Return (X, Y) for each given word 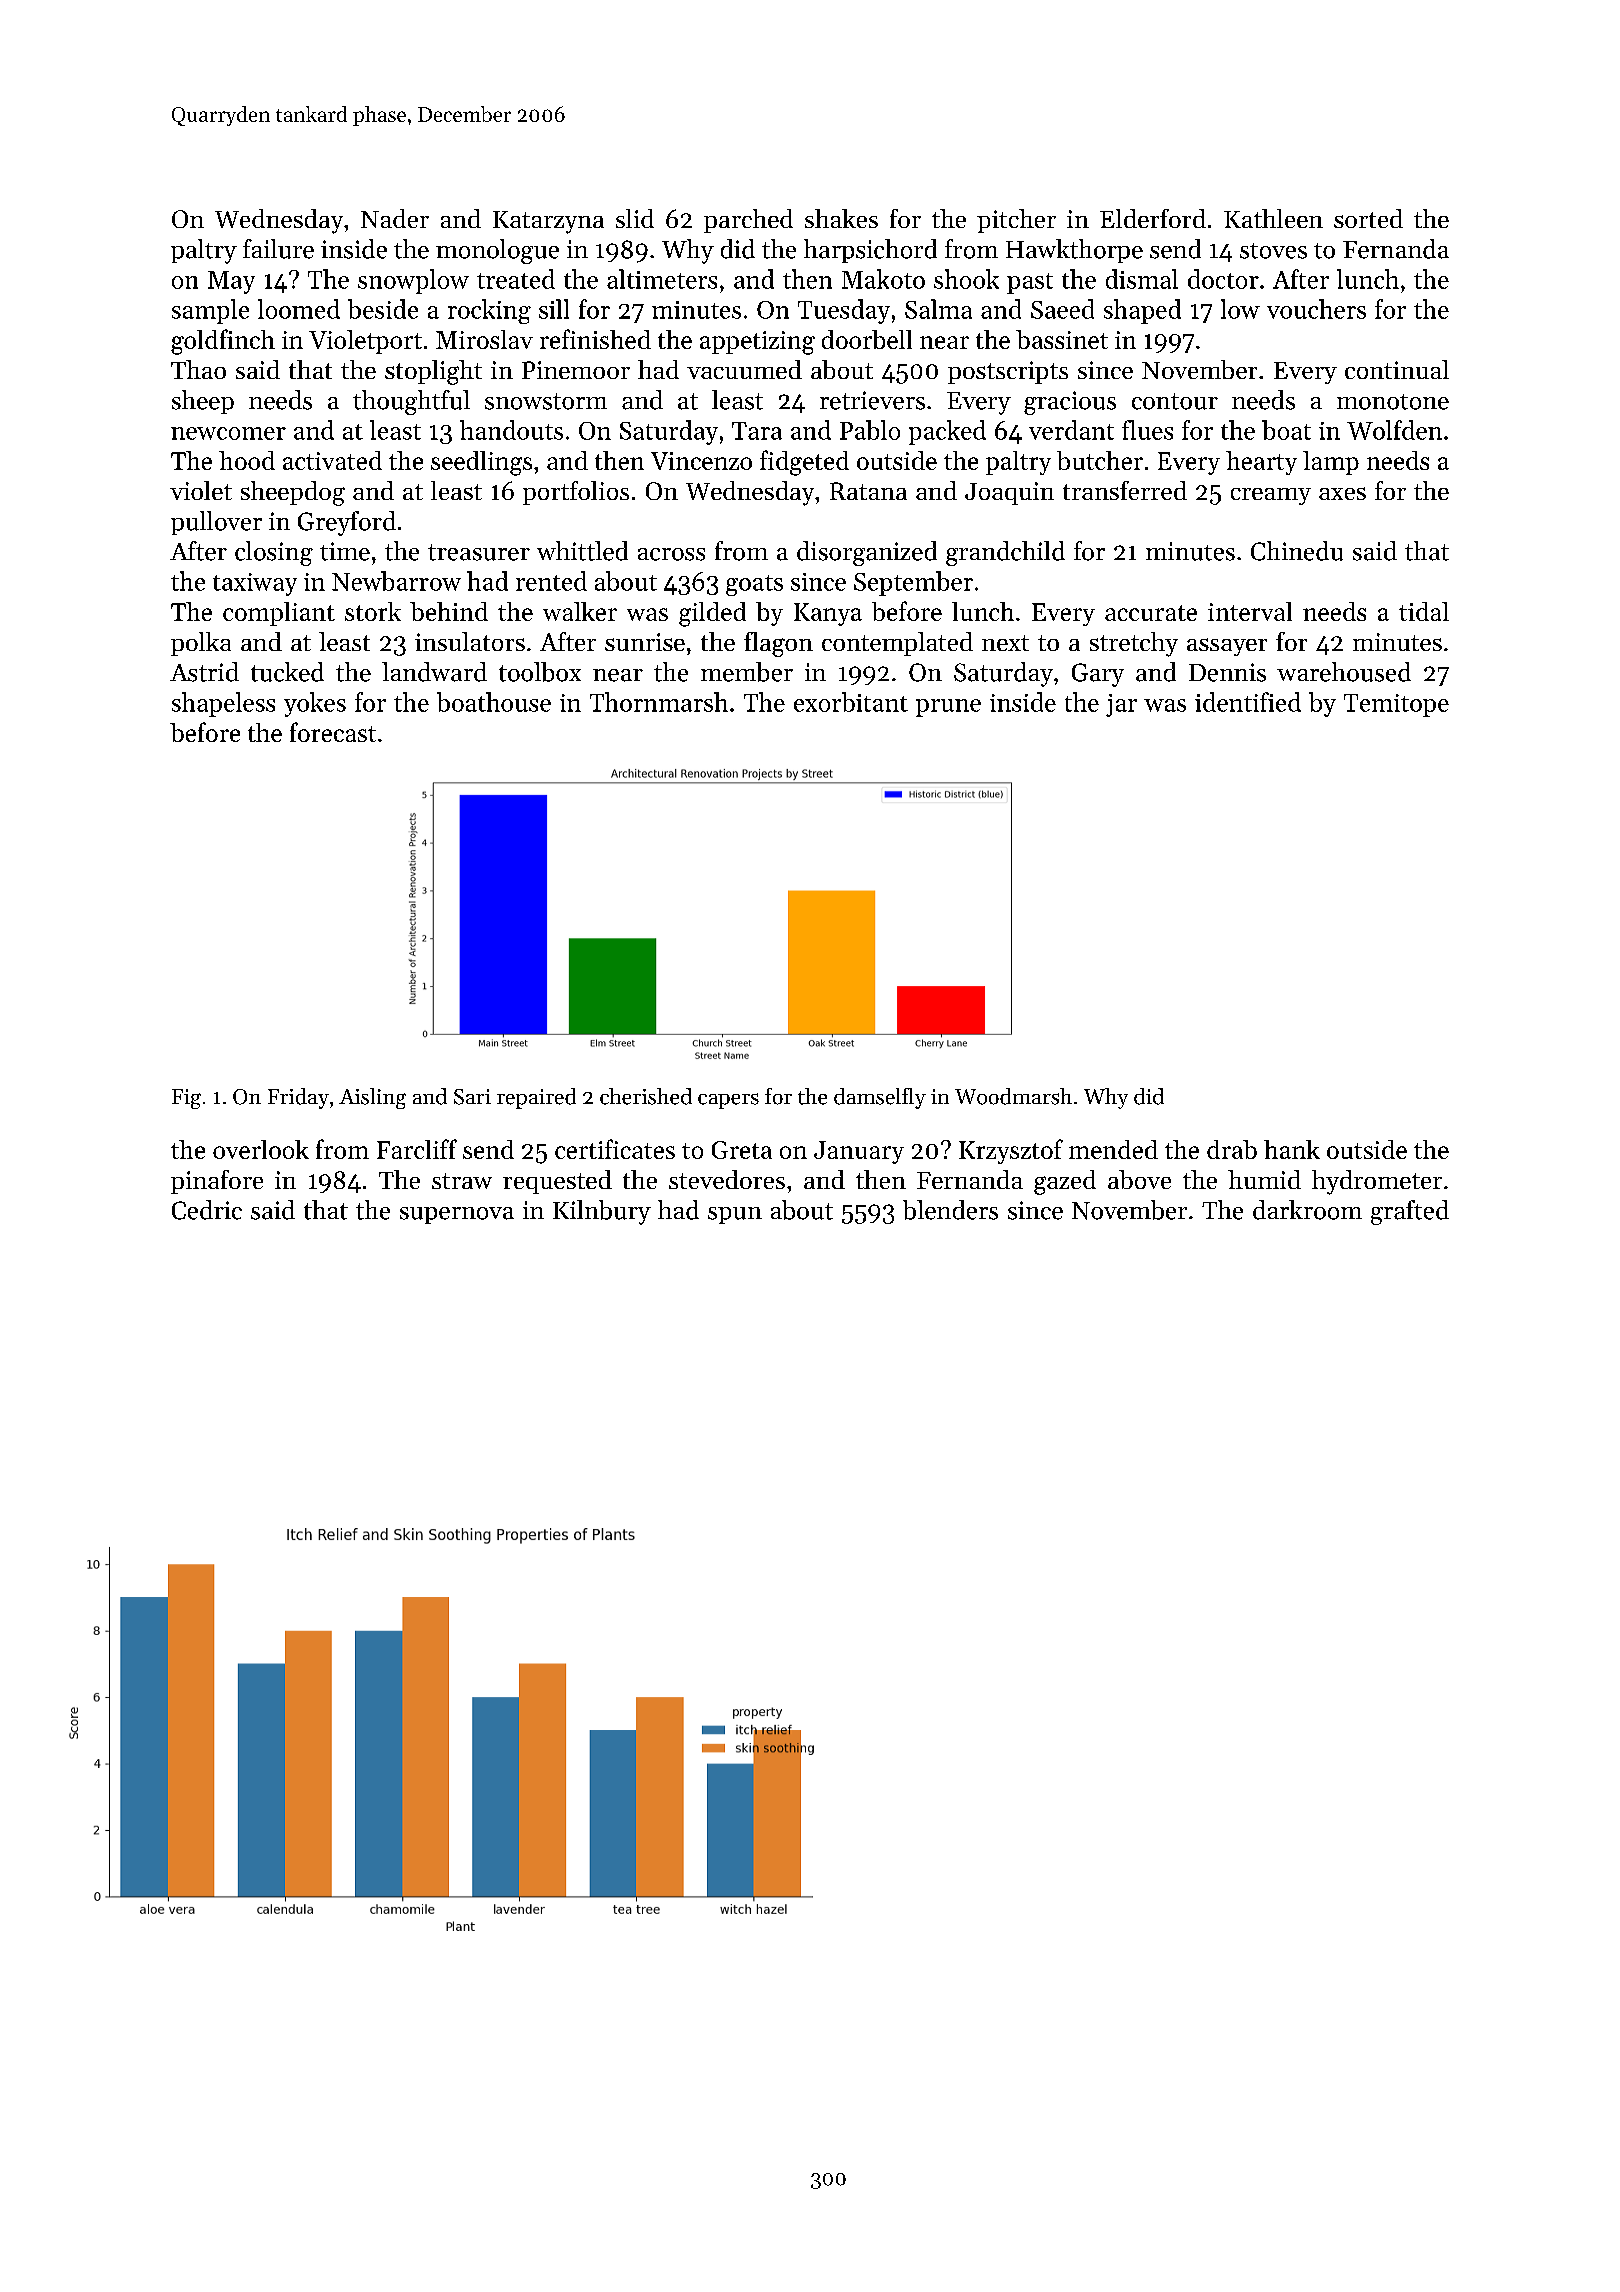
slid (635, 218)
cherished (646, 1096)
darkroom (1307, 1210)
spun (735, 1215)
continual (1397, 369)
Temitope (1396, 705)
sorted (1368, 218)
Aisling (372, 1098)
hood (247, 460)
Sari (472, 1097)
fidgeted (804, 463)
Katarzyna (548, 222)
